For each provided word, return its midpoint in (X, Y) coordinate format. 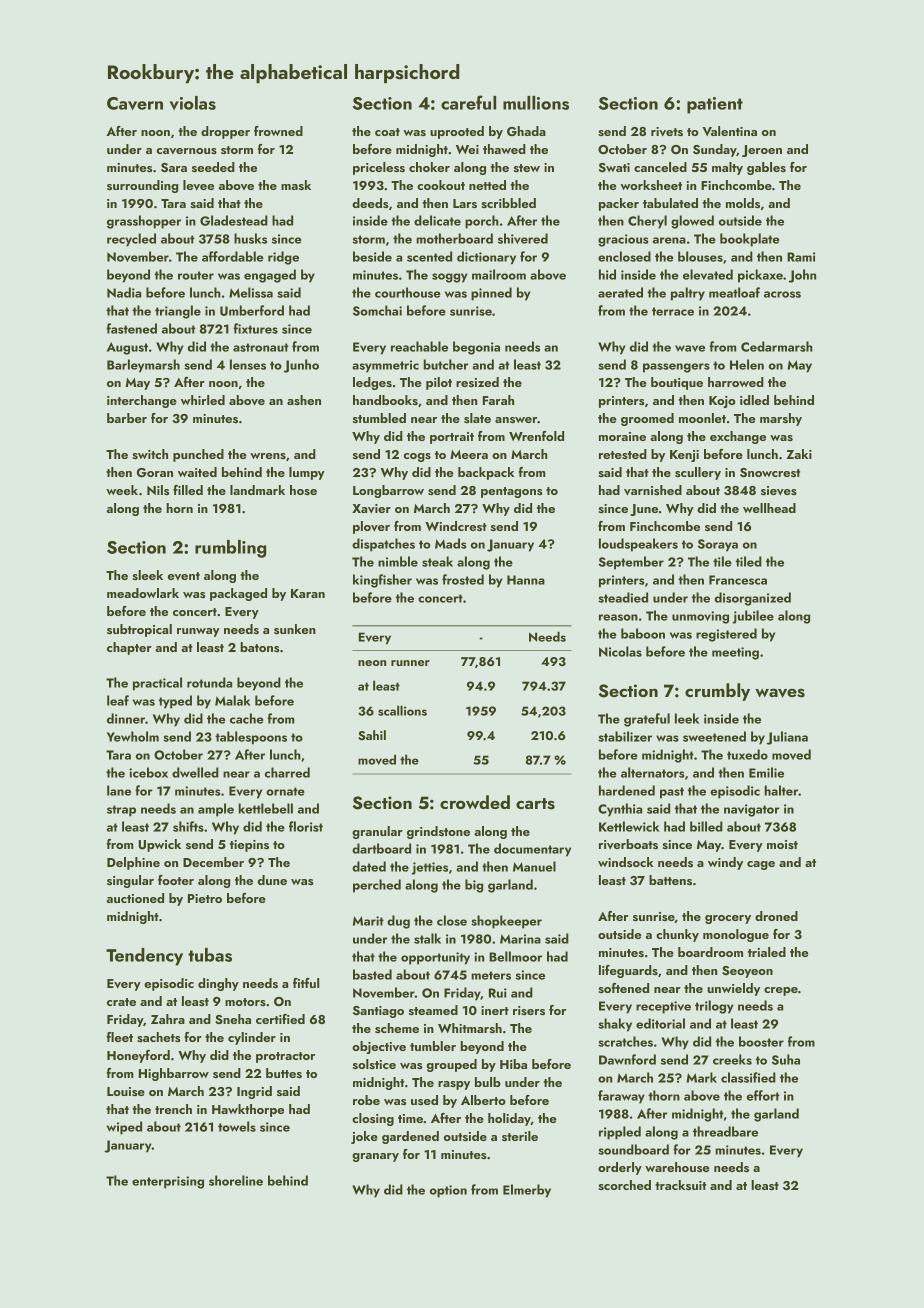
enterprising (168, 1182)
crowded (475, 802)
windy (725, 863)
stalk (427, 938)
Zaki (799, 454)
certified (280, 1019)
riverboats (628, 844)
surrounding (142, 186)
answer (516, 420)
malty (727, 168)
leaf (118, 700)
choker (429, 167)
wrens (268, 456)
